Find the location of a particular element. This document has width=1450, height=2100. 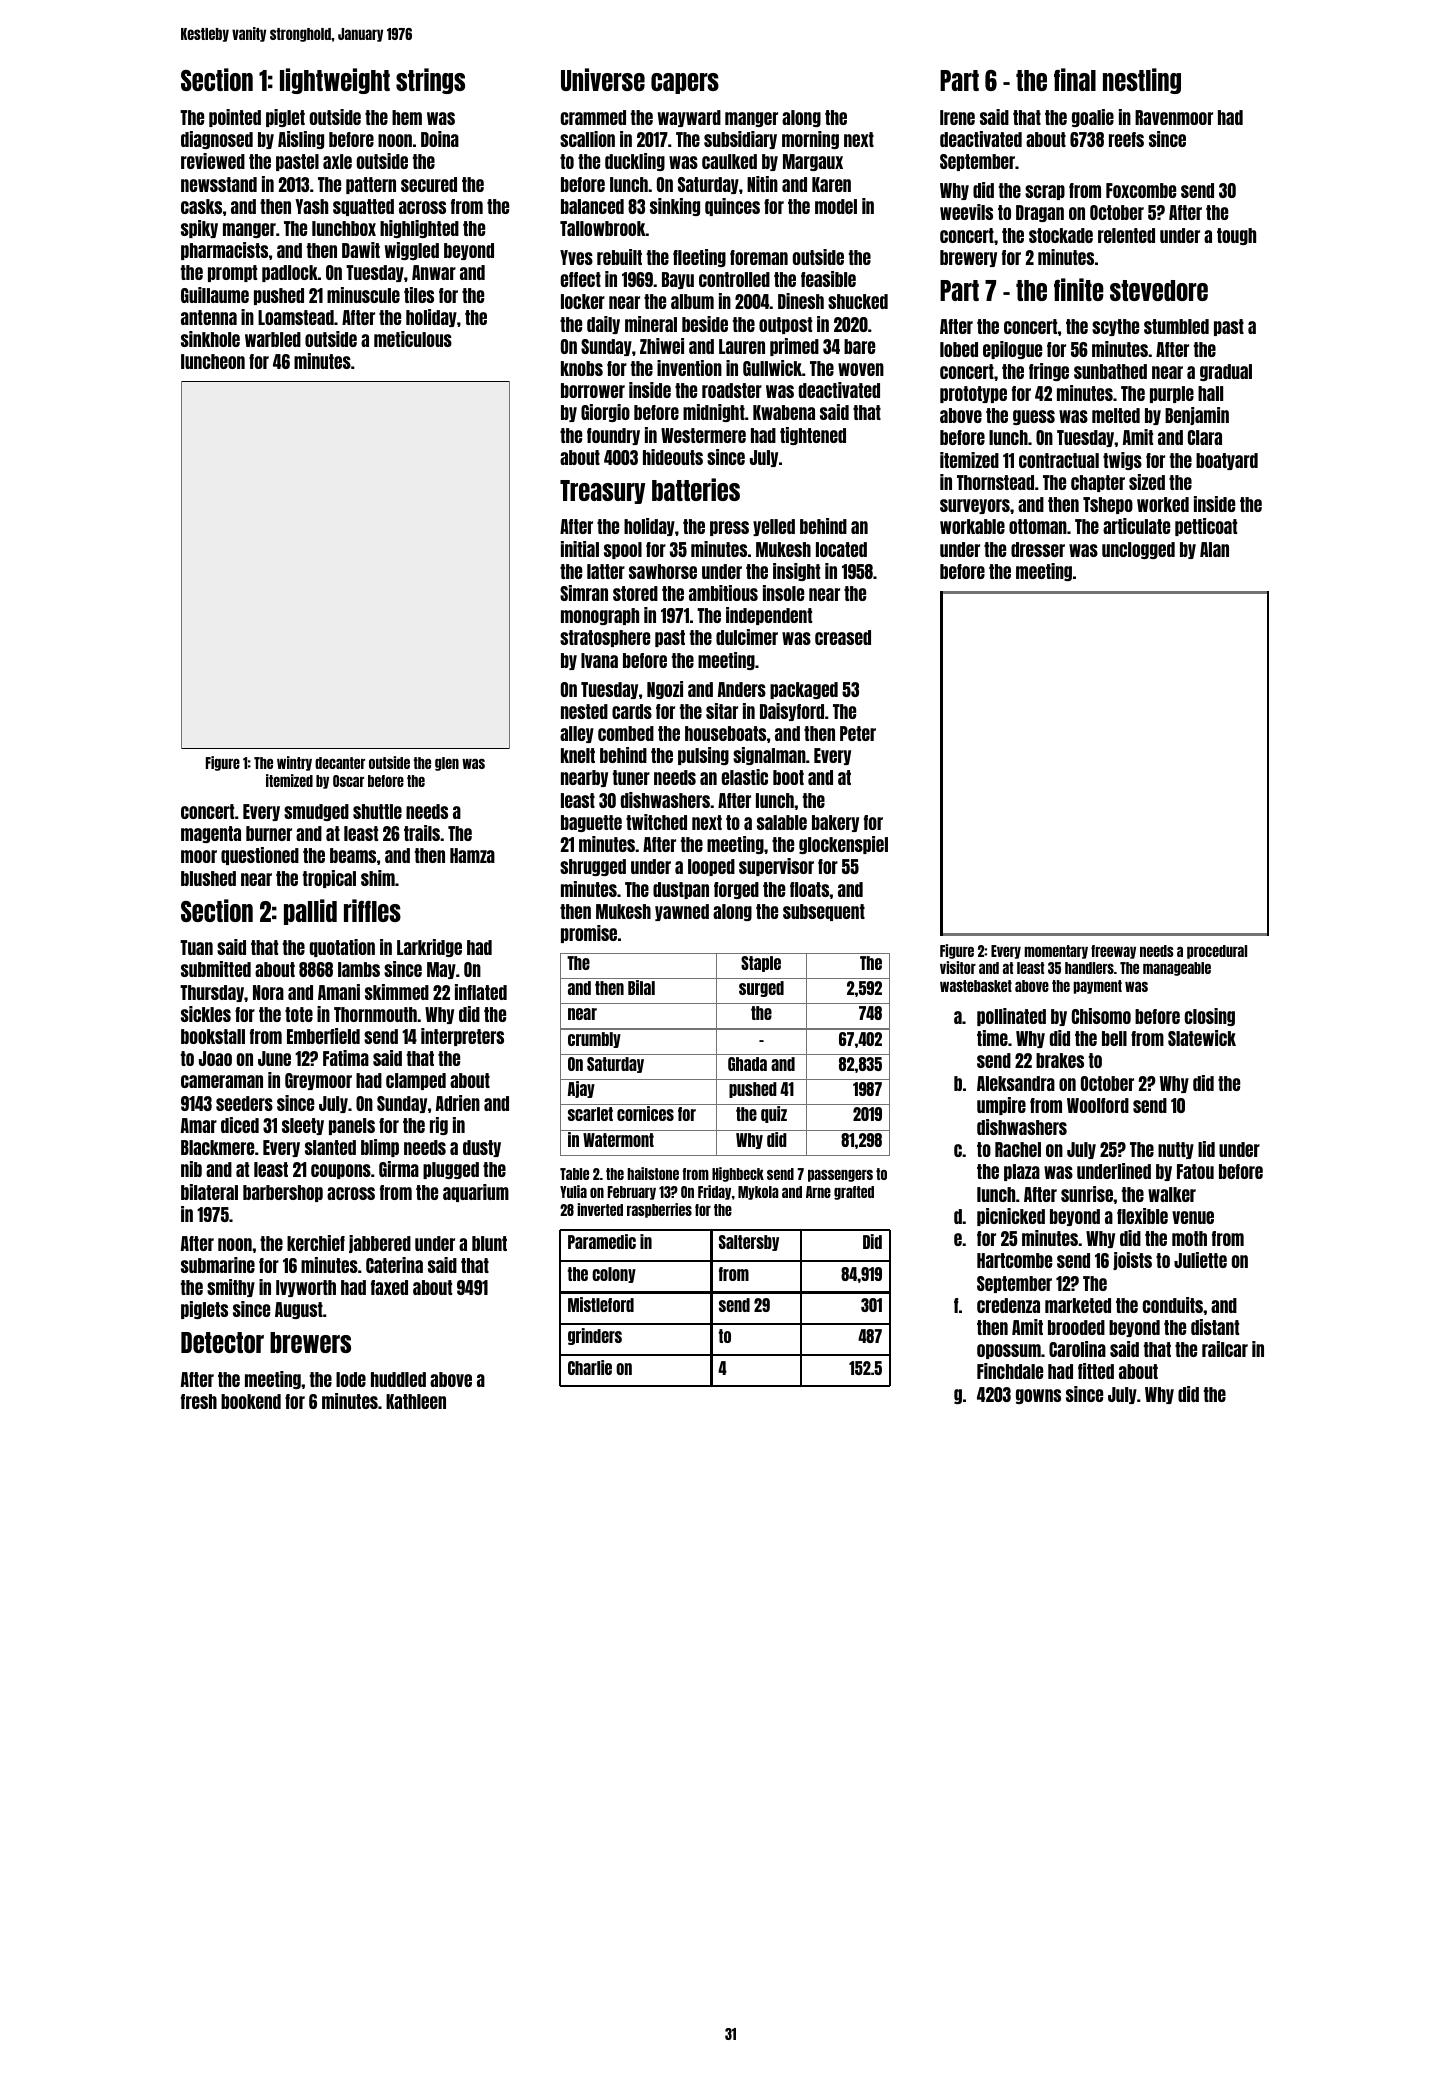

packaged is located at coordinates (804, 690).
